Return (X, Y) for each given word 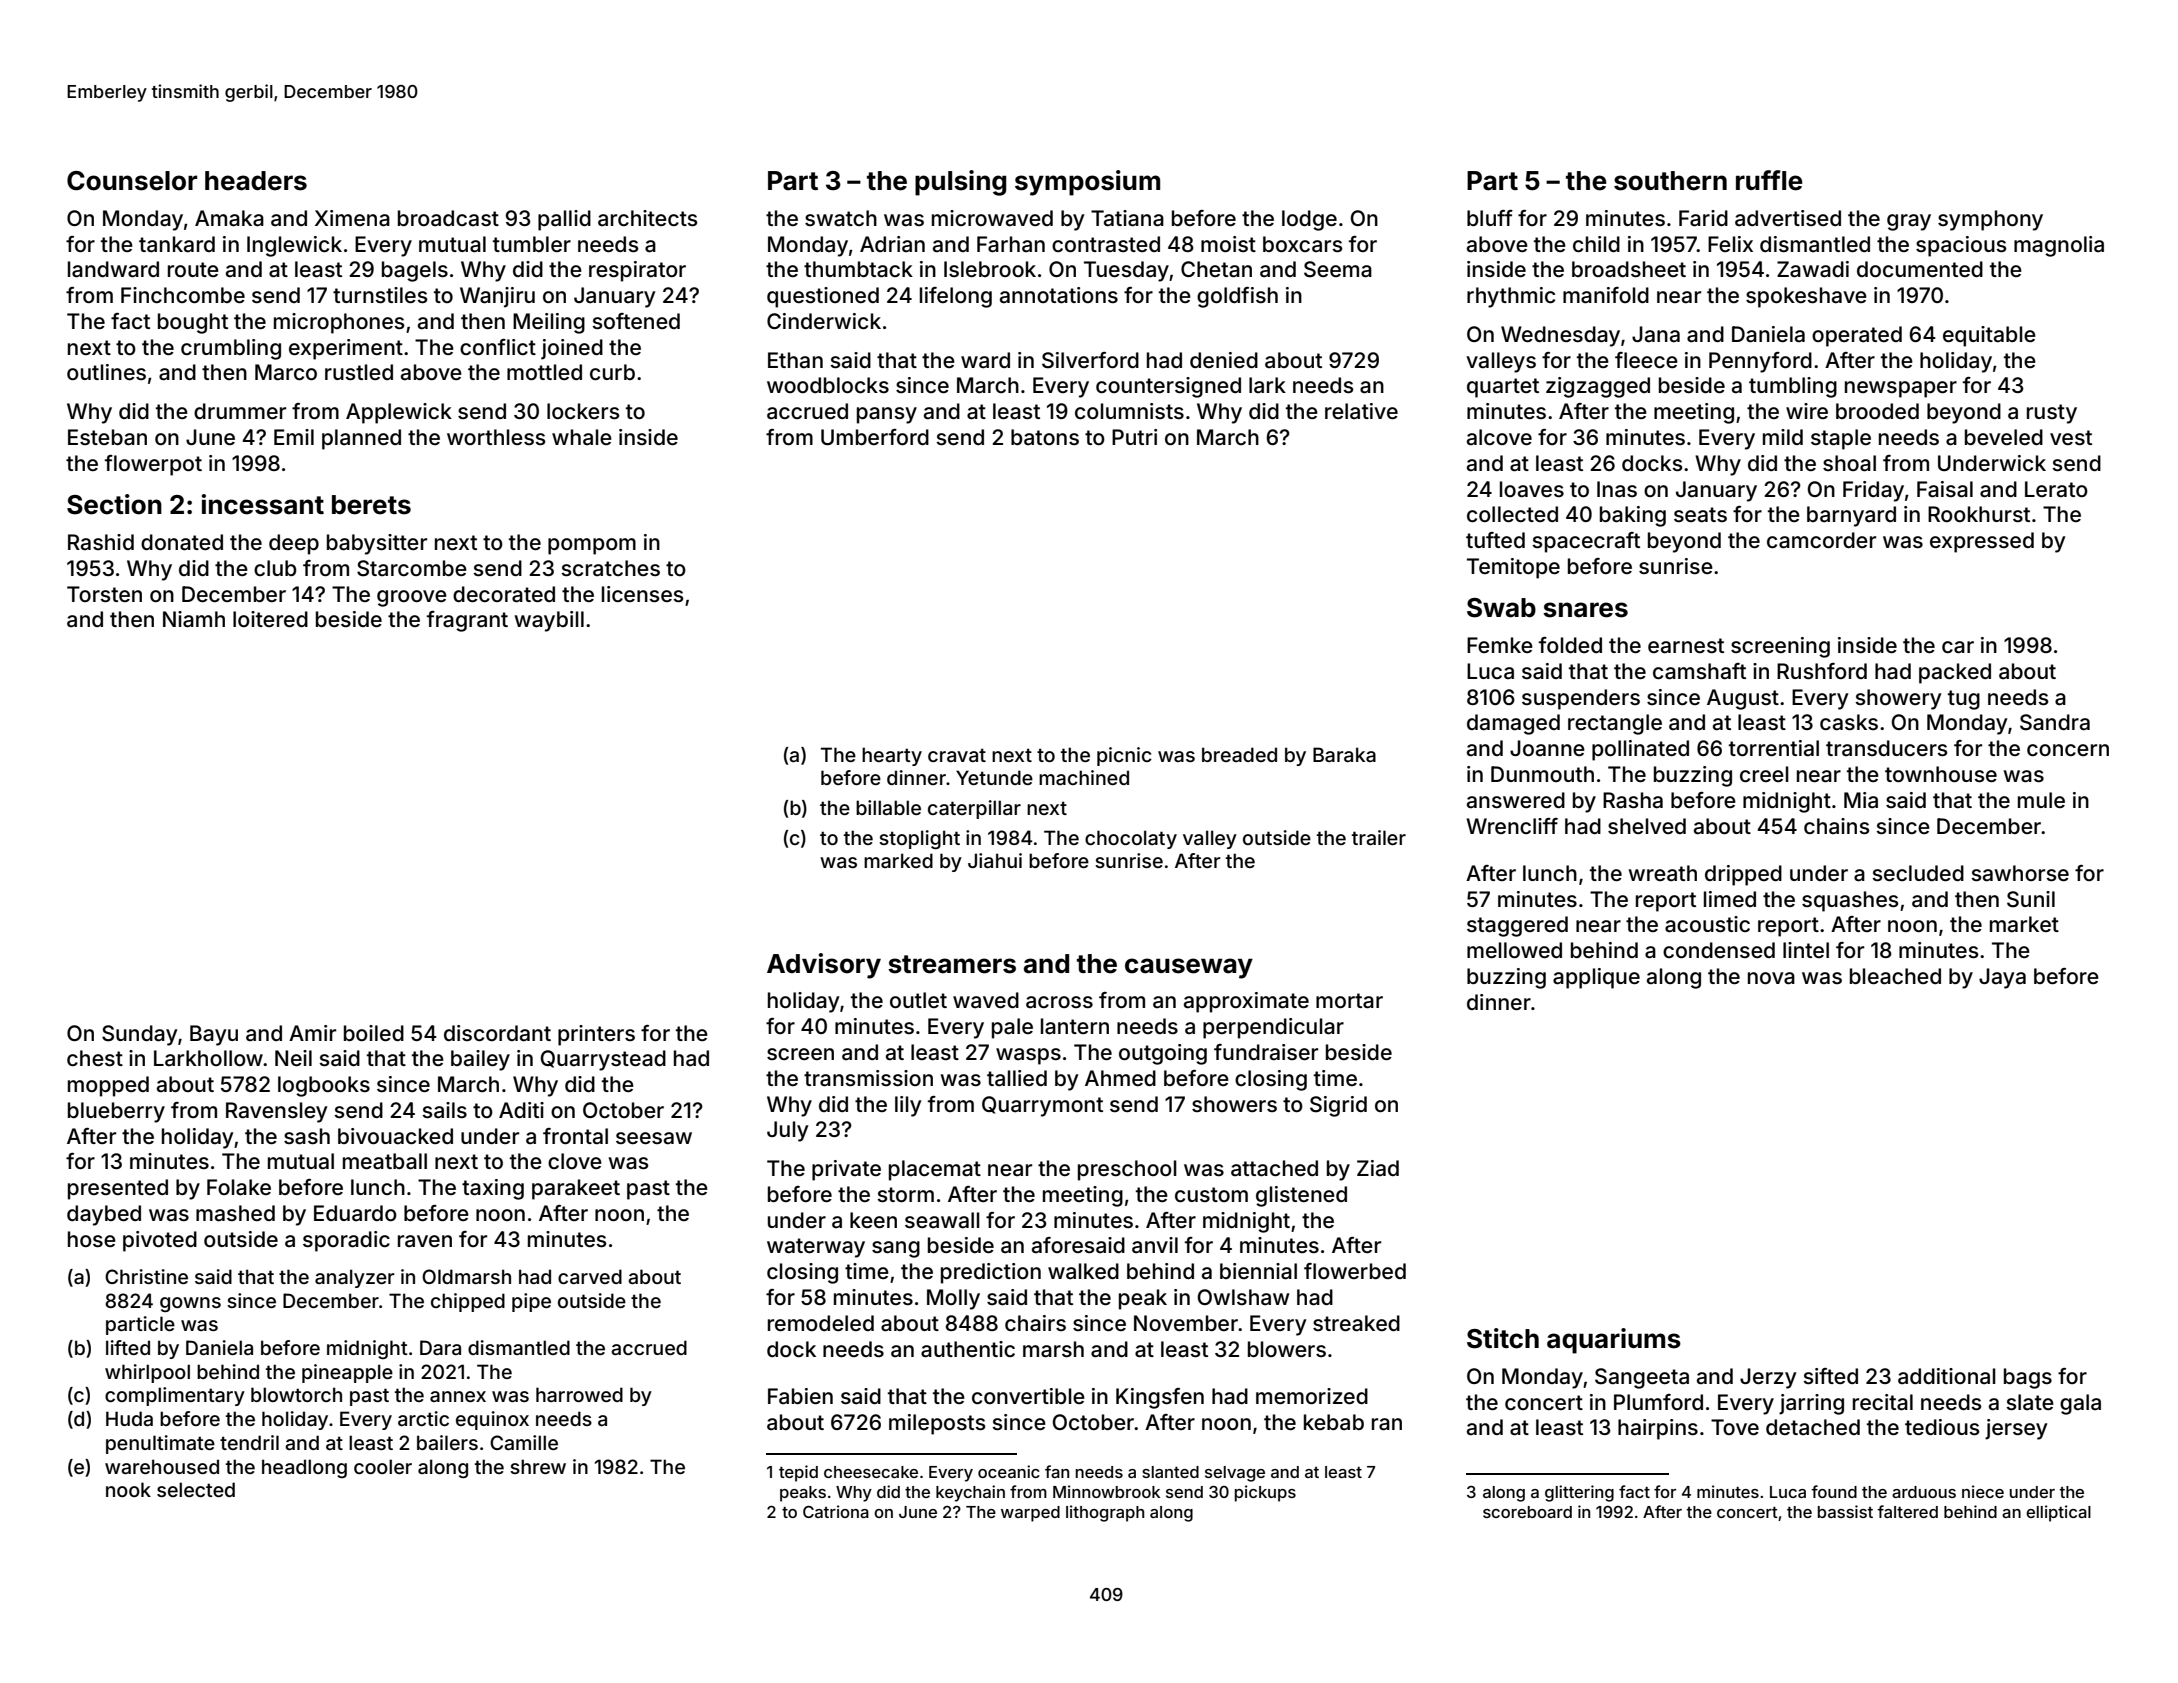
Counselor (132, 181)
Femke (1500, 645)
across (1059, 1002)
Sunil (2031, 899)
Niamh (194, 619)
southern (1670, 181)
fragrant (467, 621)
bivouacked (395, 1136)
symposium (1087, 183)
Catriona (836, 1511)
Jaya (2002, 978)
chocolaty (1131, 839)
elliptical (2058, 1513)
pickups (1265, 1493)
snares (1585, 610)
